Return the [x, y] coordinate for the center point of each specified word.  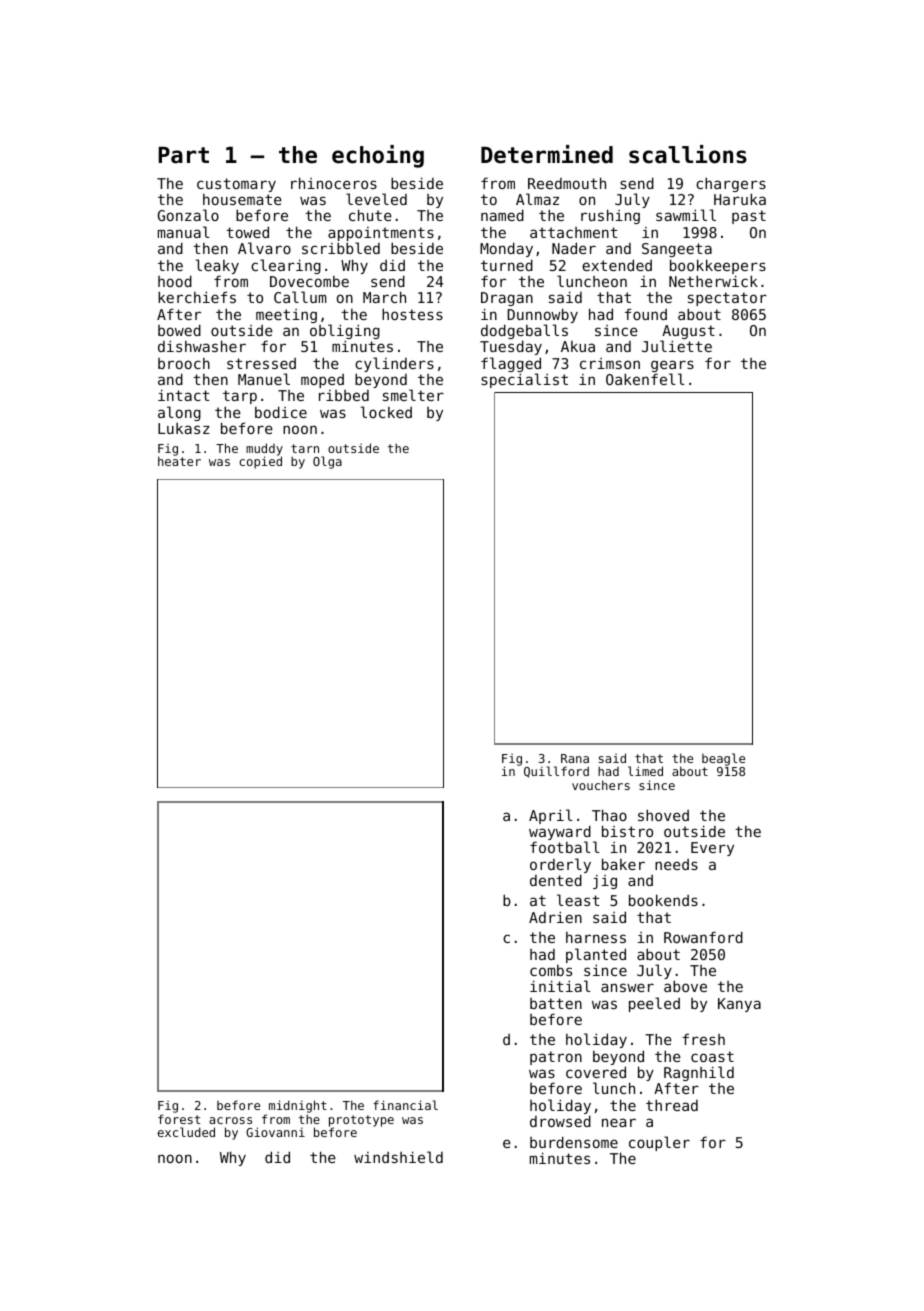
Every [712, 849]
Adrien [555, 917]
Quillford [556, 772]
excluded [186, 1132]
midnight [298, 1106]
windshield [398, 1157]
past [749, 217]
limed [645, 771]
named [502, 215]
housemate [242, 199]
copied [260, 463]
